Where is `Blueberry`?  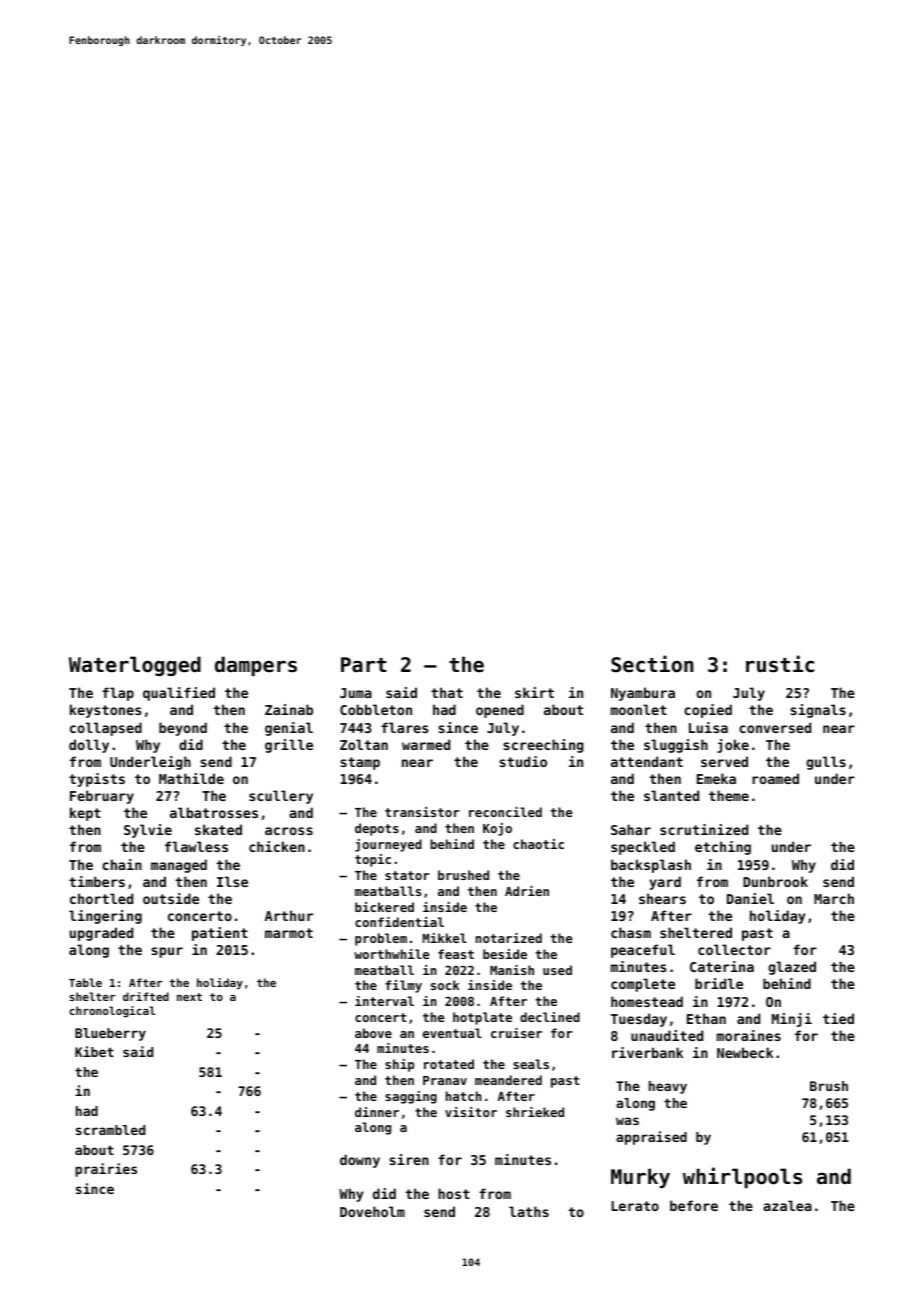 Blueberry is located at coordinates (110, 1034).
